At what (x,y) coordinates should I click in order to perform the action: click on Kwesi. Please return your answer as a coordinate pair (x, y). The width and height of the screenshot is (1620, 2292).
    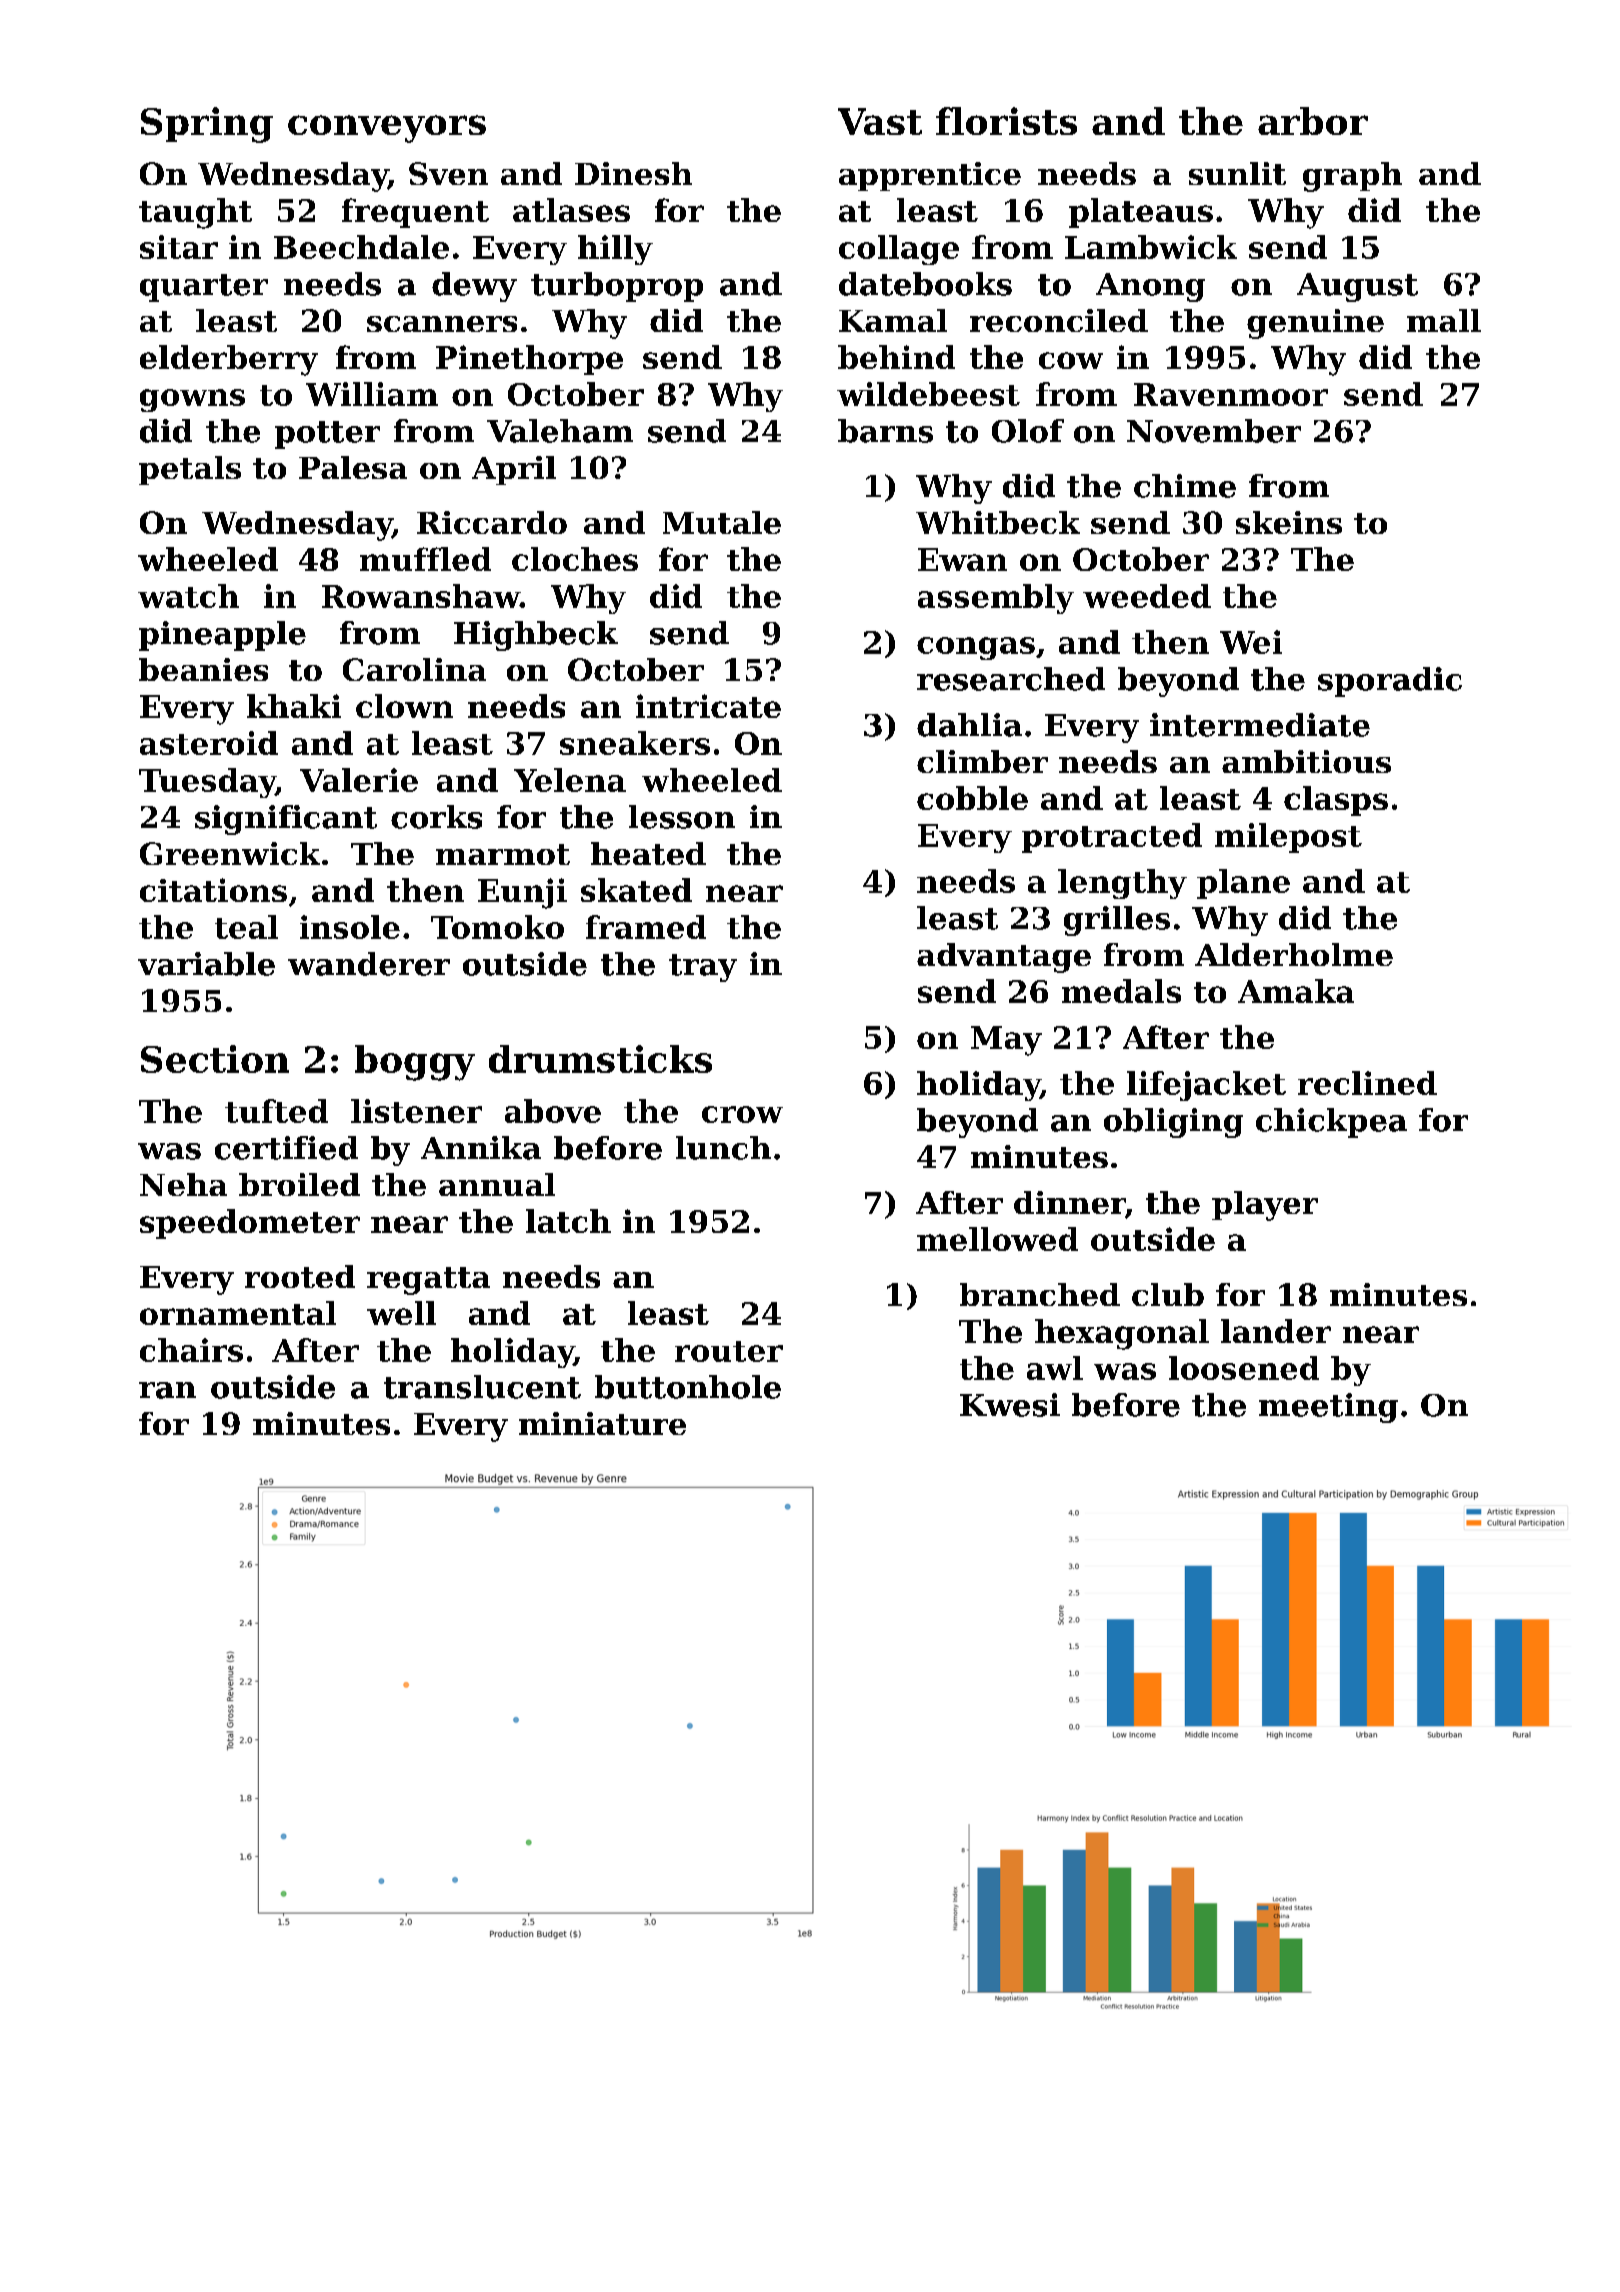
    Looking at the image, I should click on (1010, 1405).
